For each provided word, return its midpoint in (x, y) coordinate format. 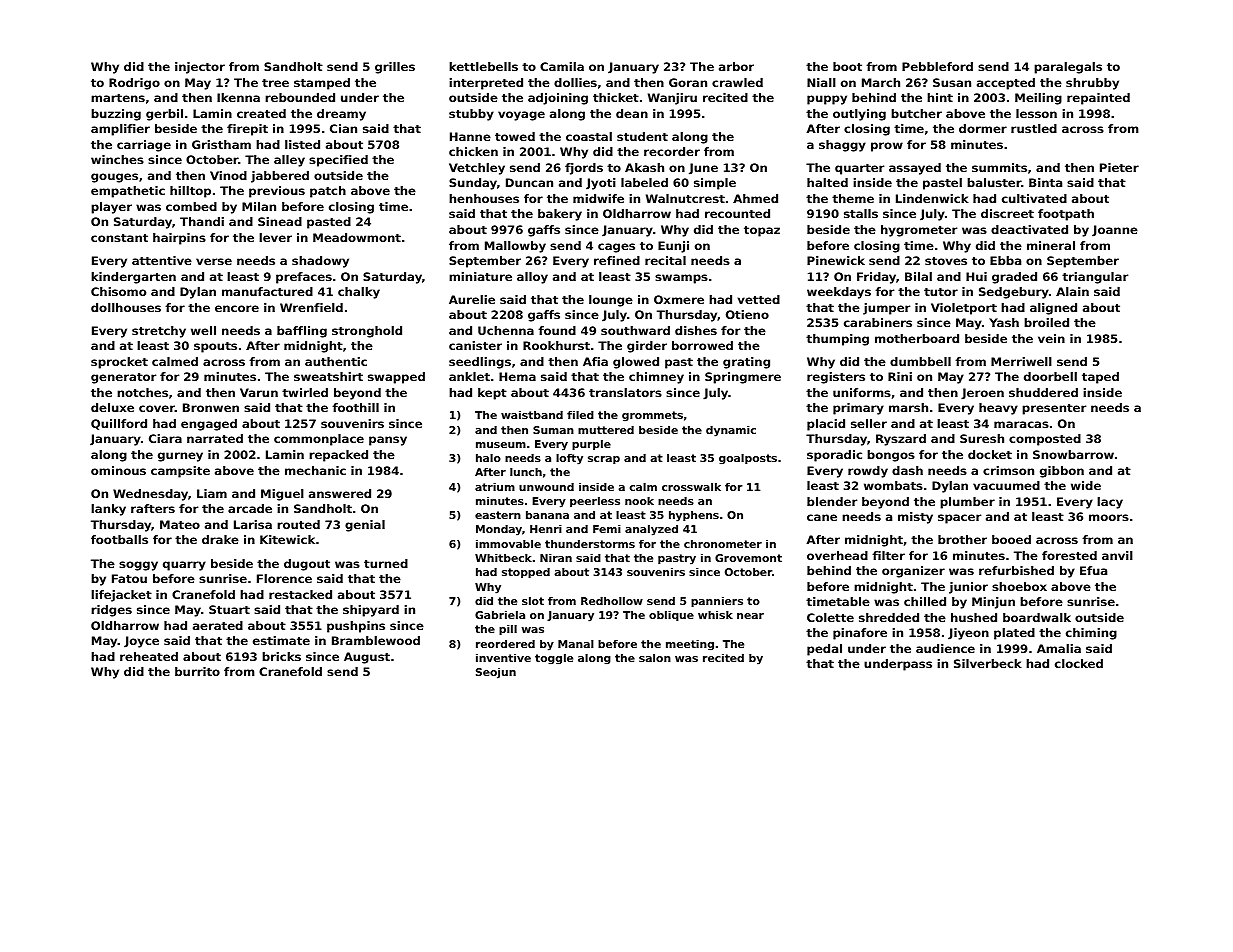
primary (858, 409)
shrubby (1092, 84)
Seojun (496, 673)
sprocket (119, 363)
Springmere (743, 378)
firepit (247, 130)
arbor (736, 66)
